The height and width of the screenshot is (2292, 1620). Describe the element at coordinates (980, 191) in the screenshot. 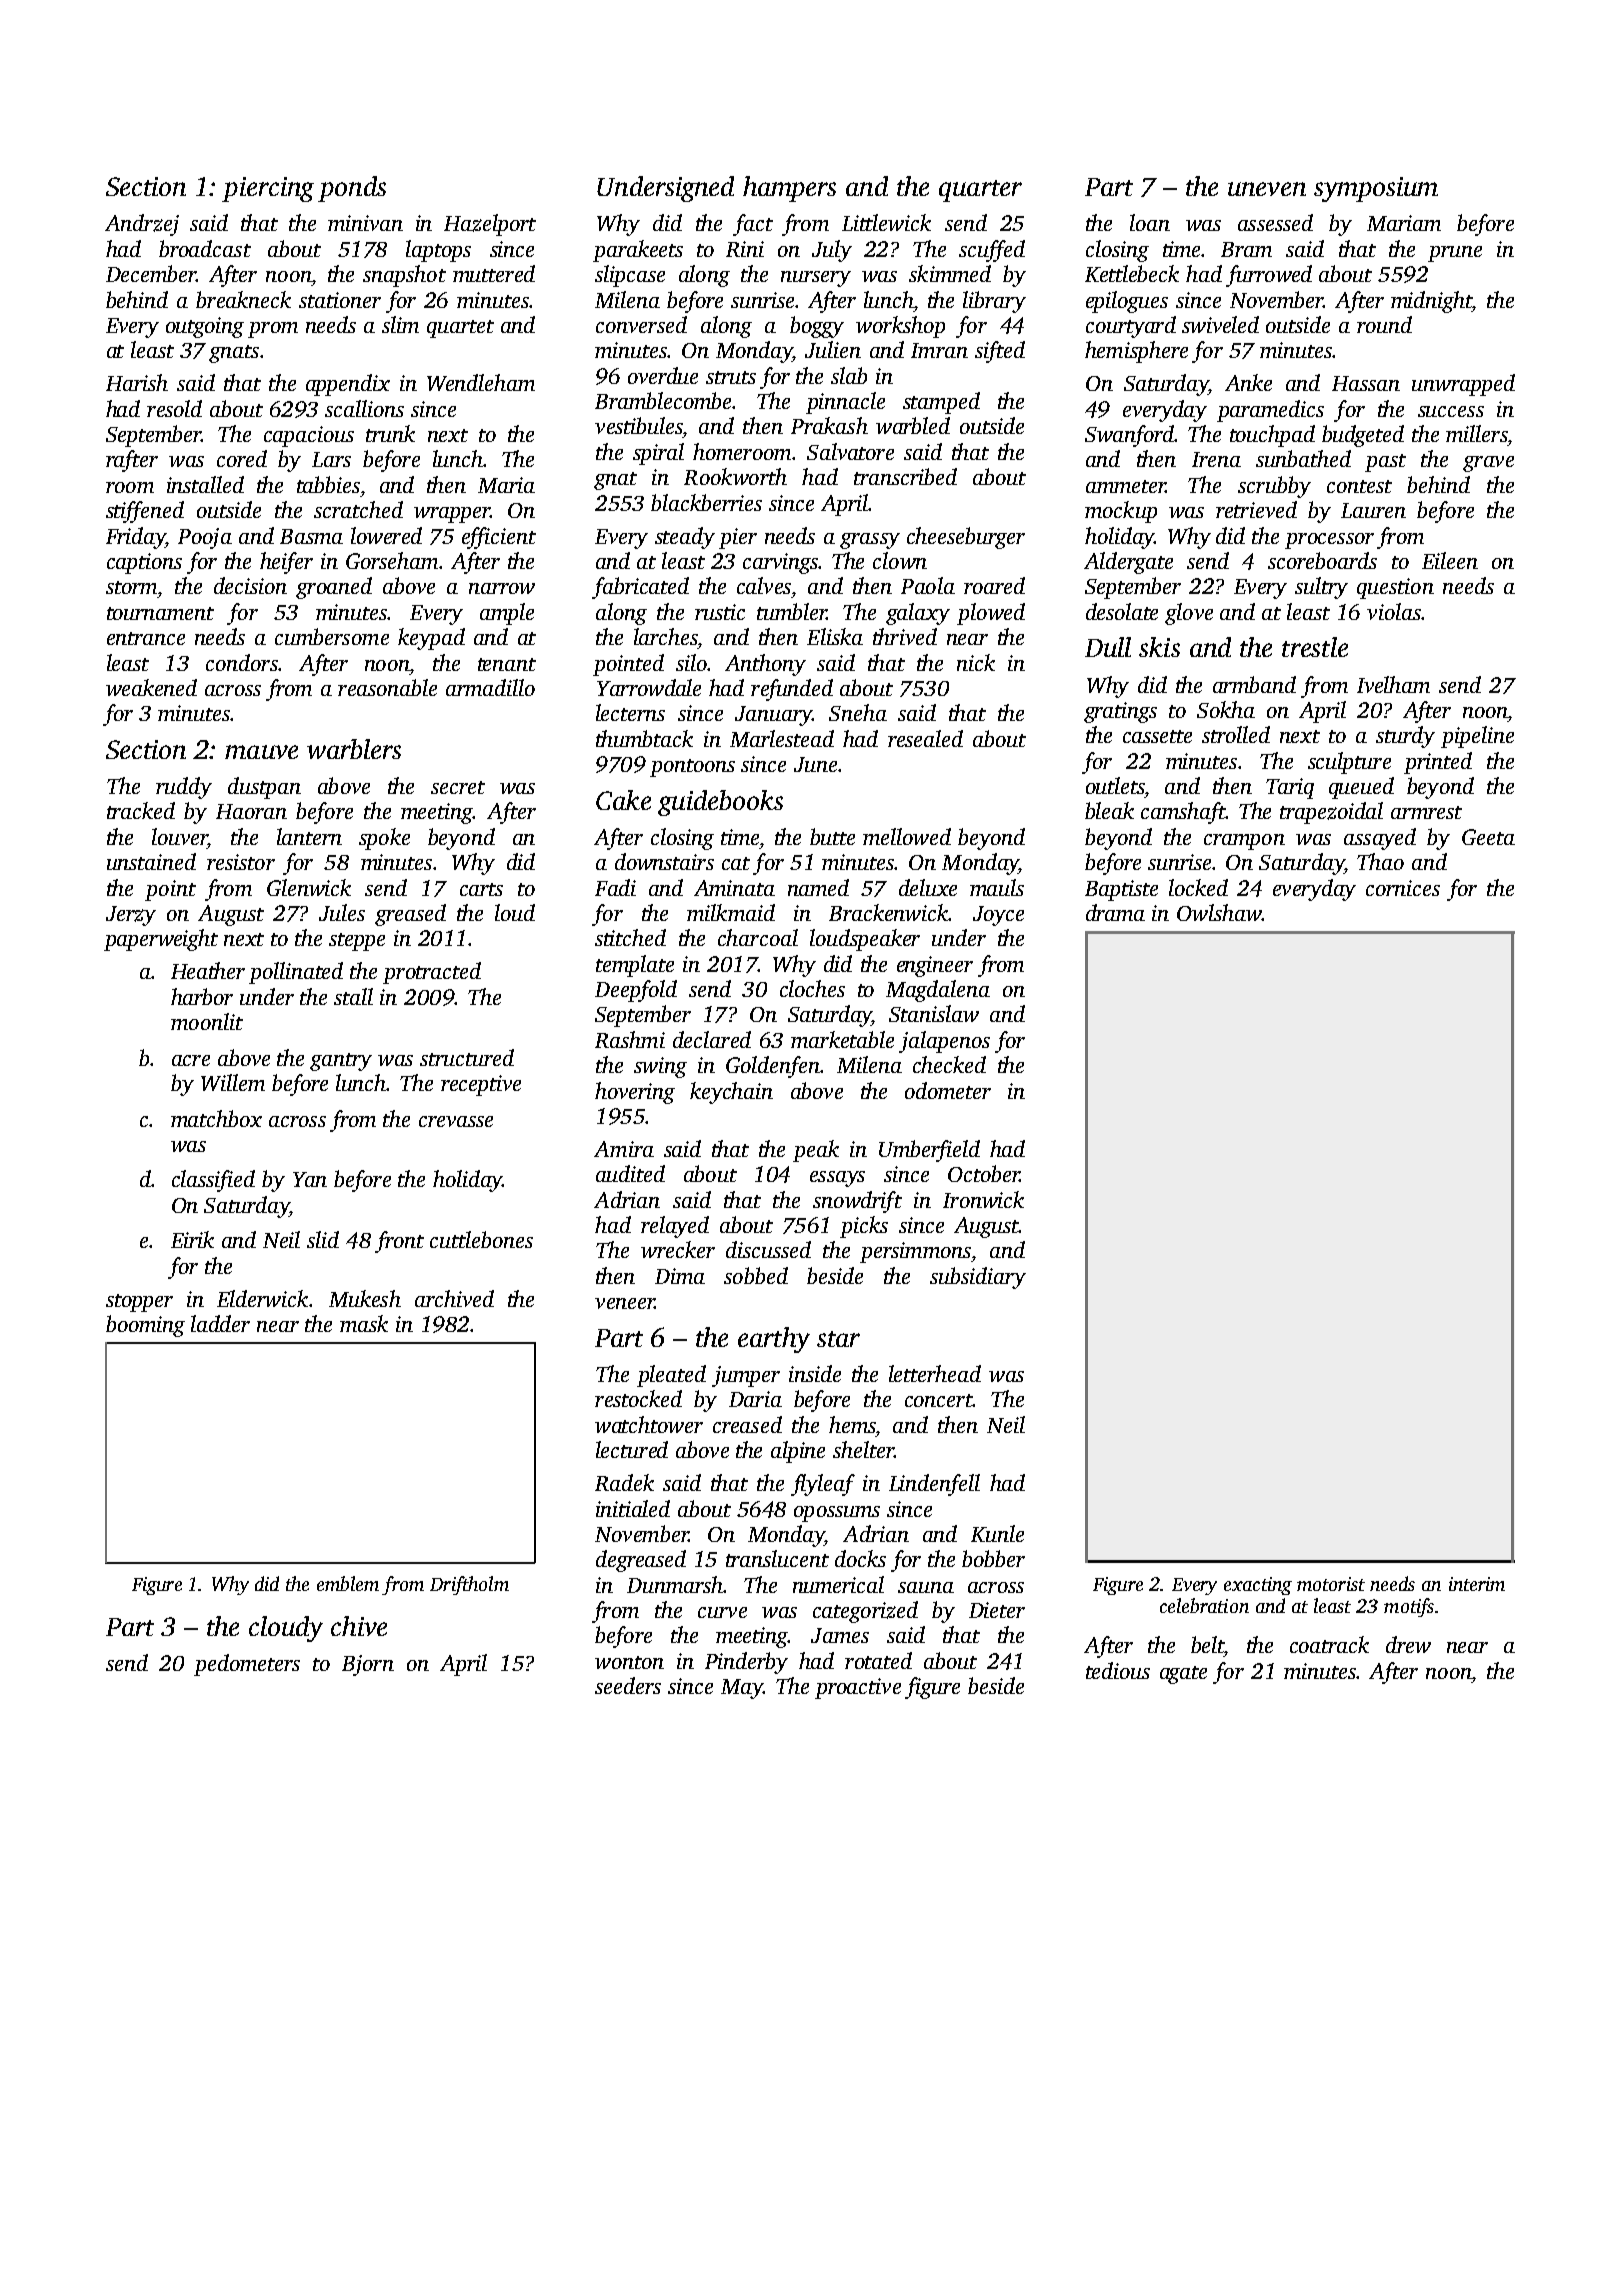

I see `quarter` at that location.
